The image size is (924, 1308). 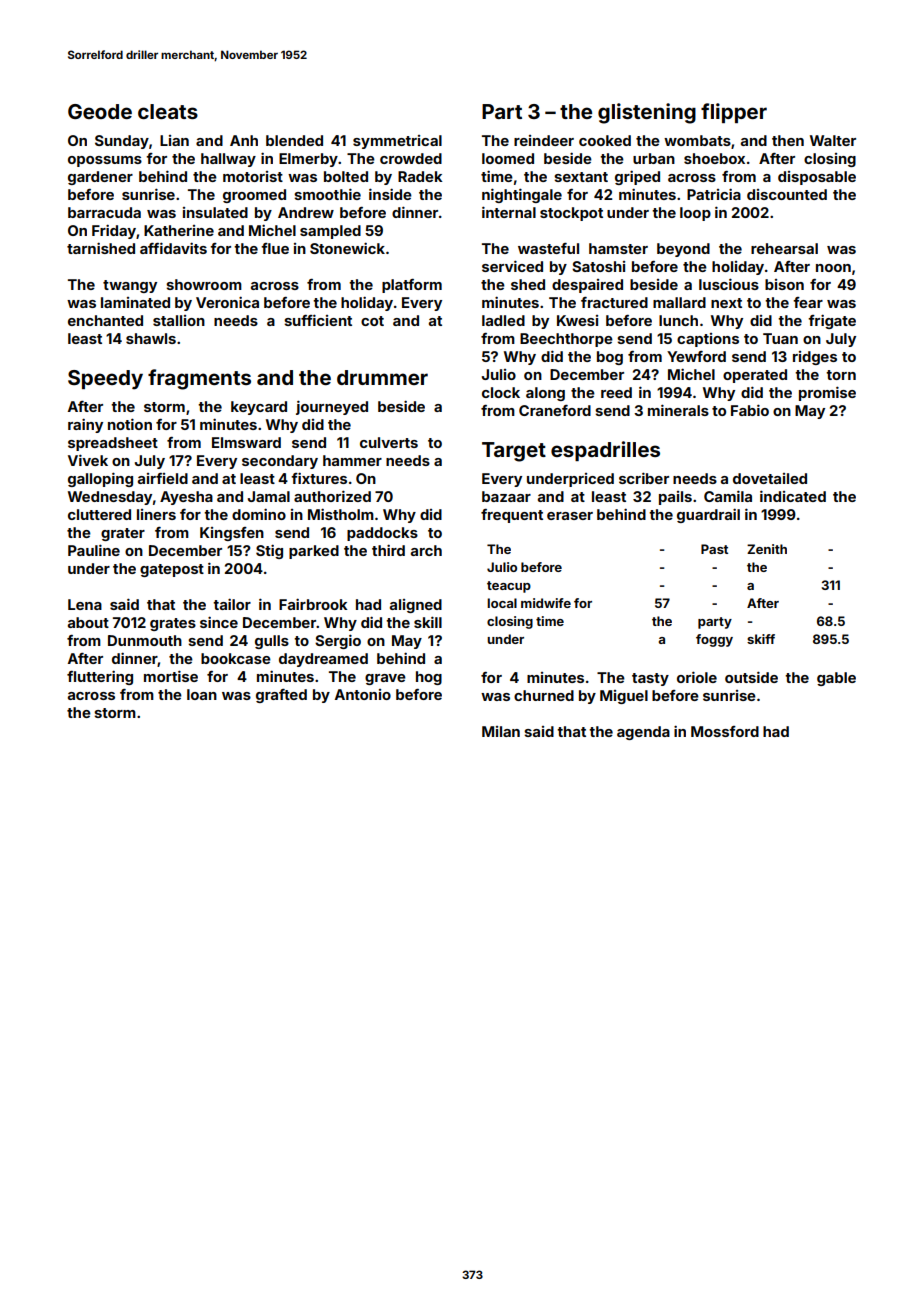 What do you see at coordinates (145, 640) in the screenshot?
I see `Dunmouth` at bounding box center [145, 640].
